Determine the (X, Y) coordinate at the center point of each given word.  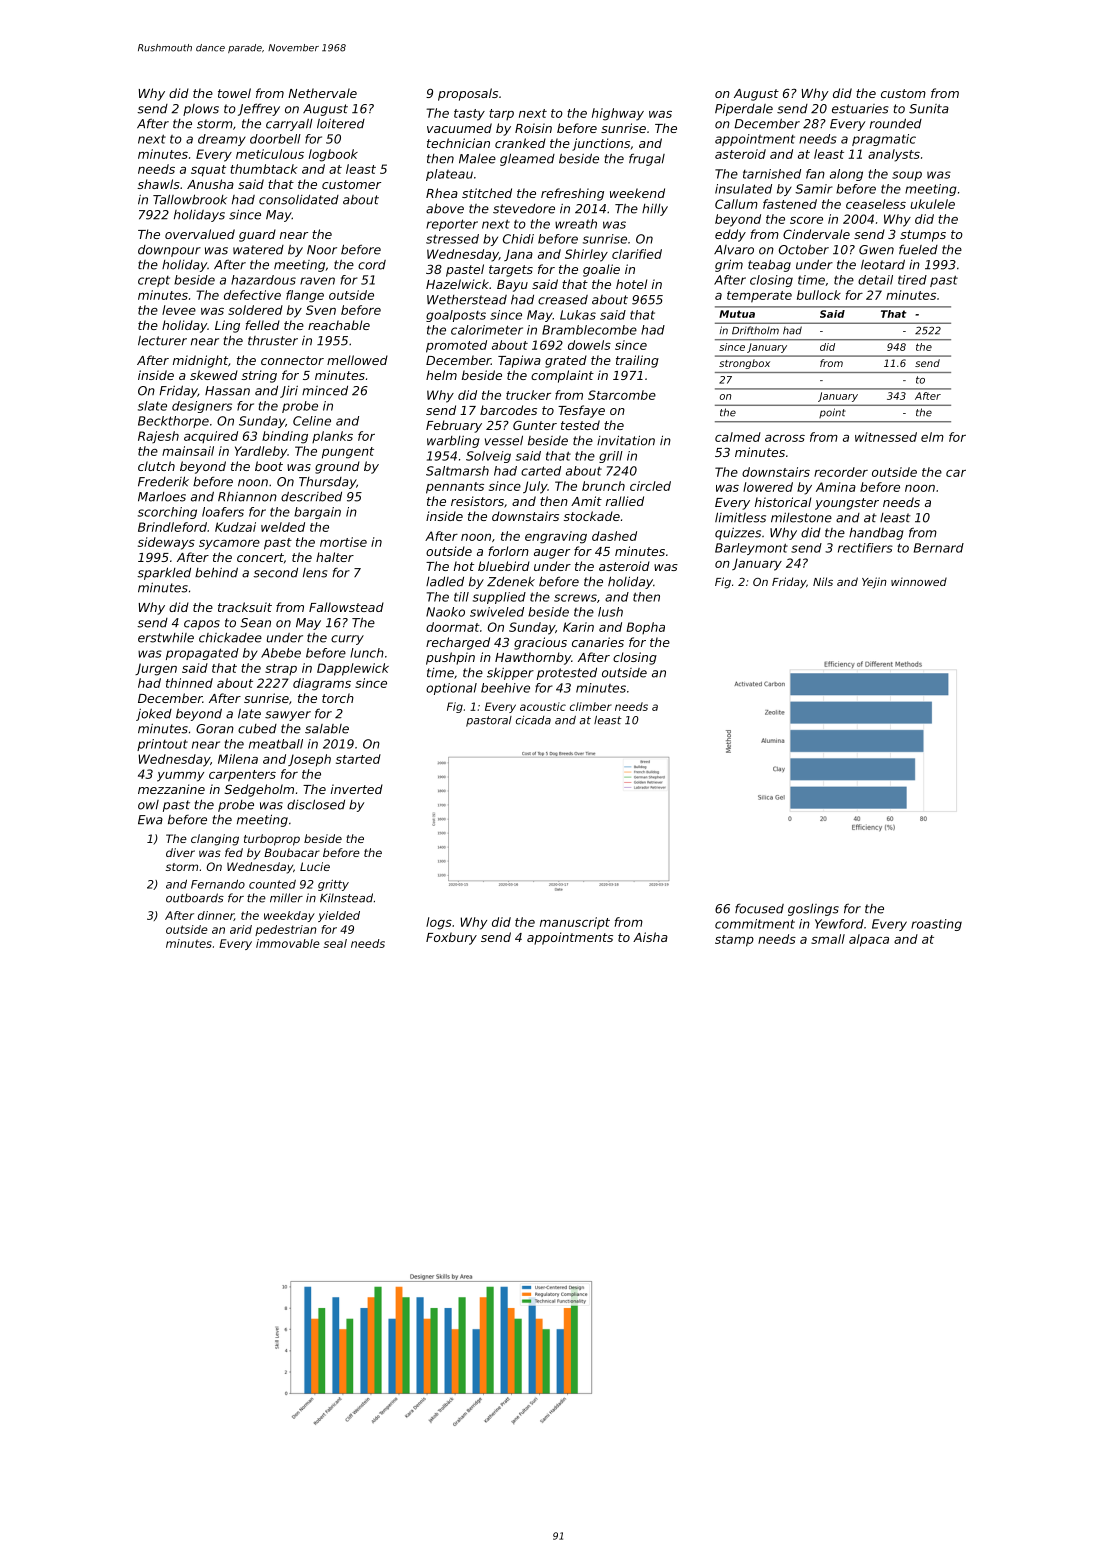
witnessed (886, 437)
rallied (625, 501)
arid (241, 929)
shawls (159, 184)
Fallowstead (346, 607)
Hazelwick (457, 284)
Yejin (874, 582)
